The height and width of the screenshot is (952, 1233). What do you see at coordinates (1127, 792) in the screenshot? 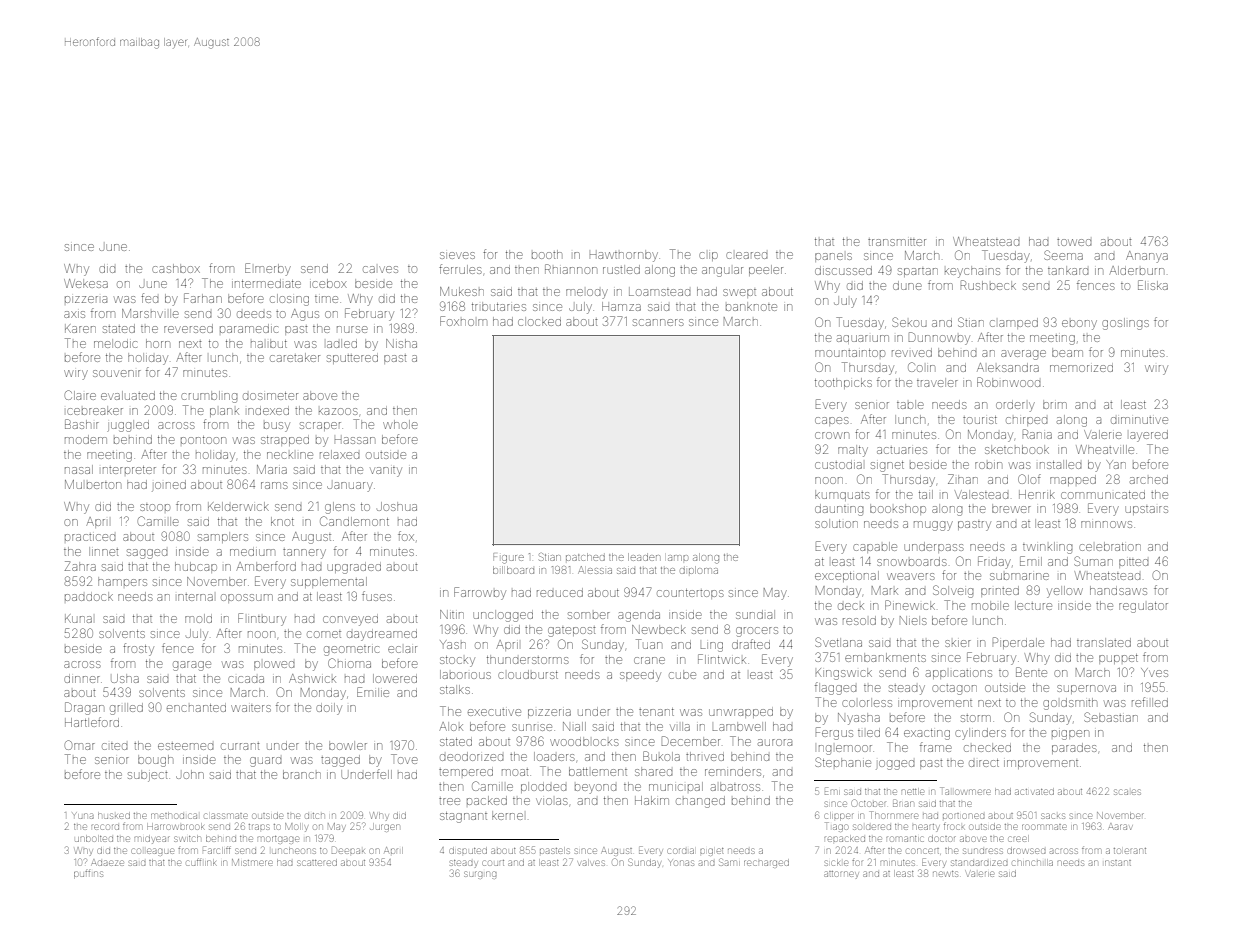
I see `scales` at bounding box center [1127, 792].
